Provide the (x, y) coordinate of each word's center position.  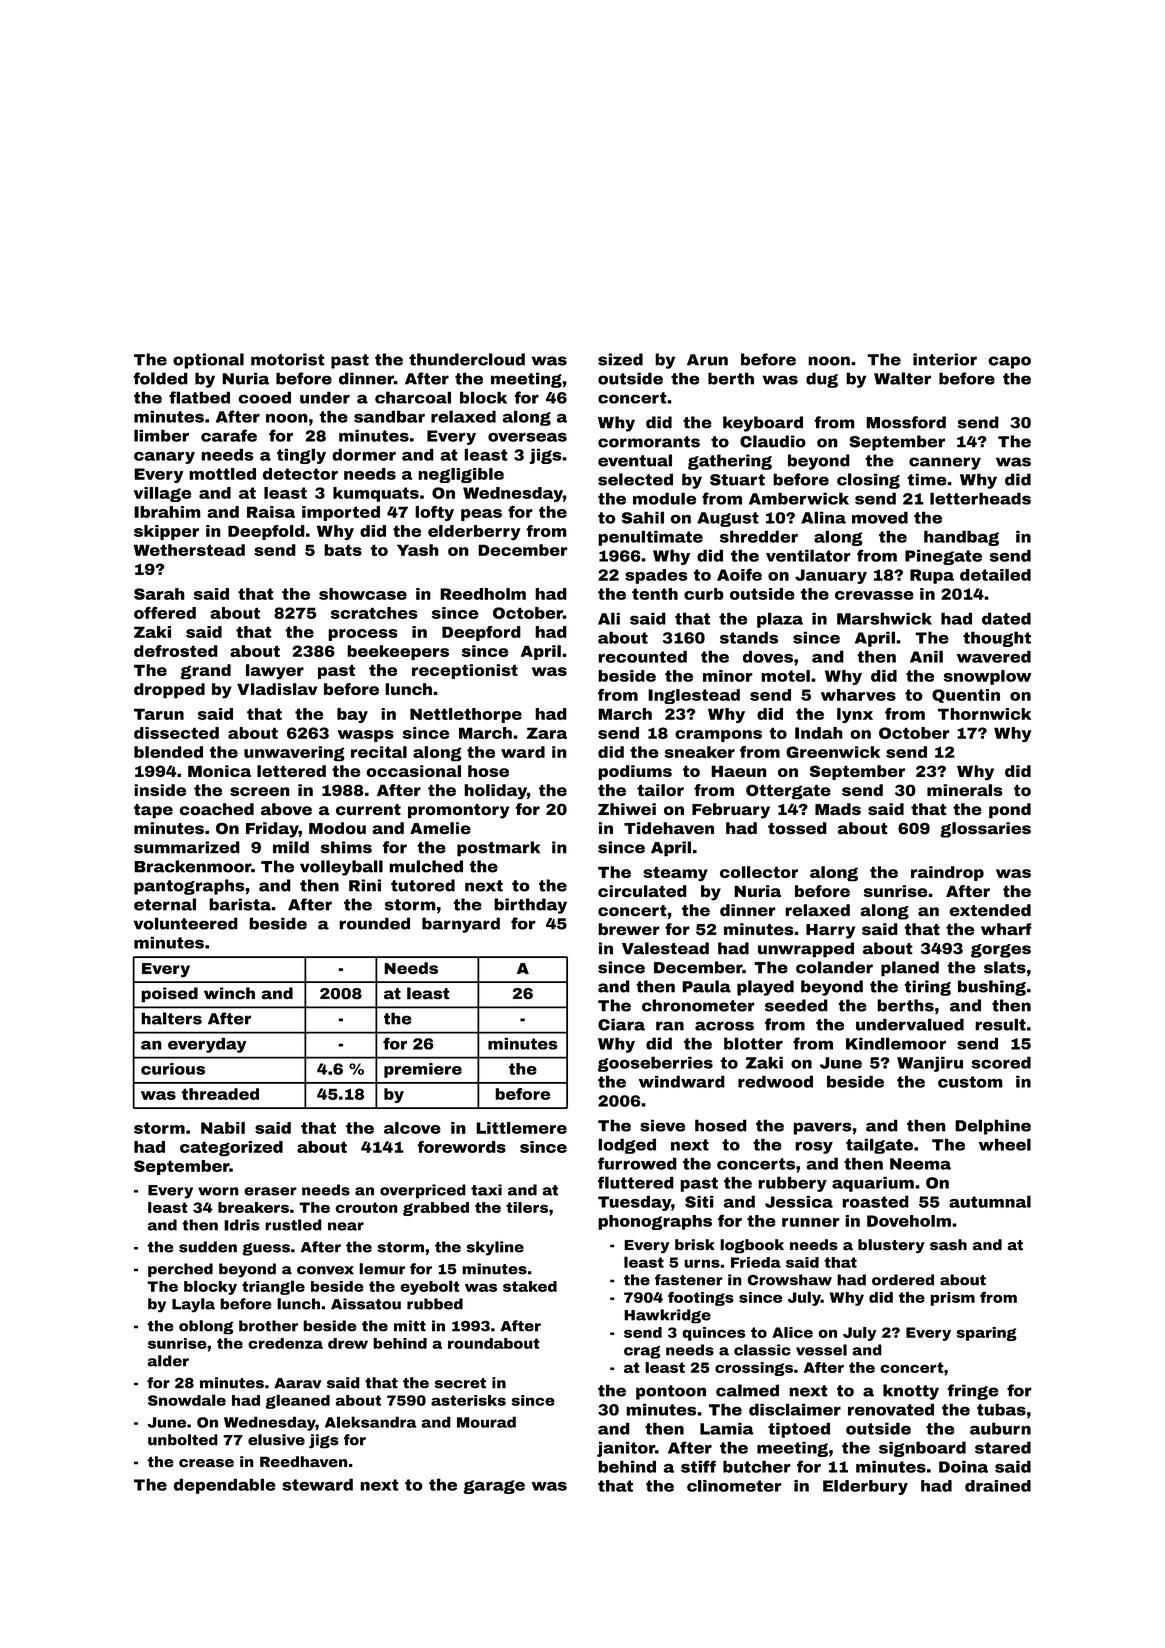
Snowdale (187, 1400)
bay (352, 715)
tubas (1001, 1409)
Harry (830, 931)
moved (880, 517)
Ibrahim (167, 512)
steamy (675, 874)
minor (728, 676)
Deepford (481, 633)
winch (229, 993)
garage (494, 1487)
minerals (965, 790)
